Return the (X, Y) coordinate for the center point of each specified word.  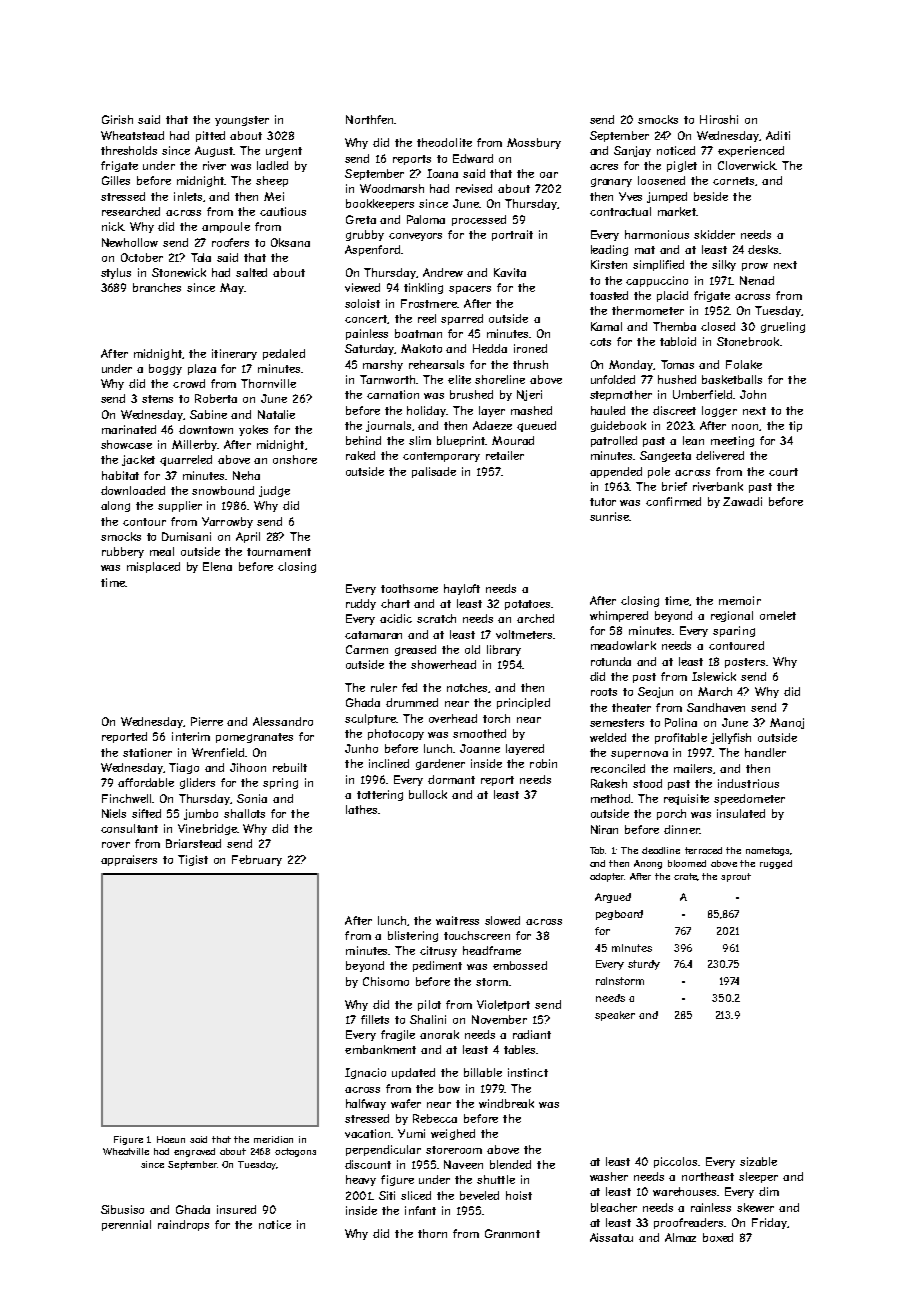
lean (693, 440)
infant (420, 1210)
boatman (418, 333)
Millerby (194, 445)
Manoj (787, 723)
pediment (437, 966)
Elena (217, 566)
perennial (126, 1225)
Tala (201, 257)
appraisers (129, 860)
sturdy (644, 965)
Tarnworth (387, 379)
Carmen (367, 649)
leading (609, 250)
